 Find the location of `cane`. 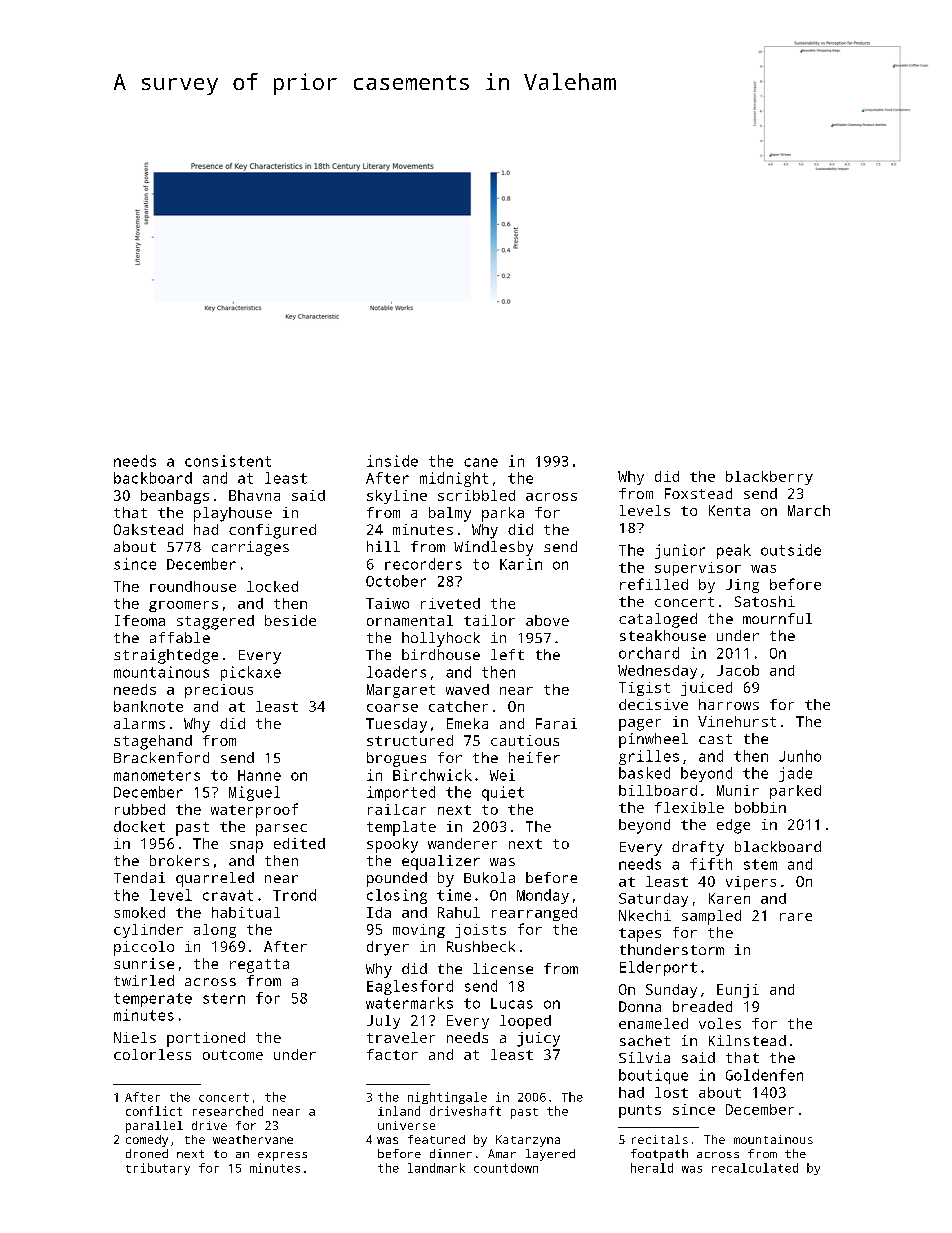

cane is located at coordinates (481, 462).
